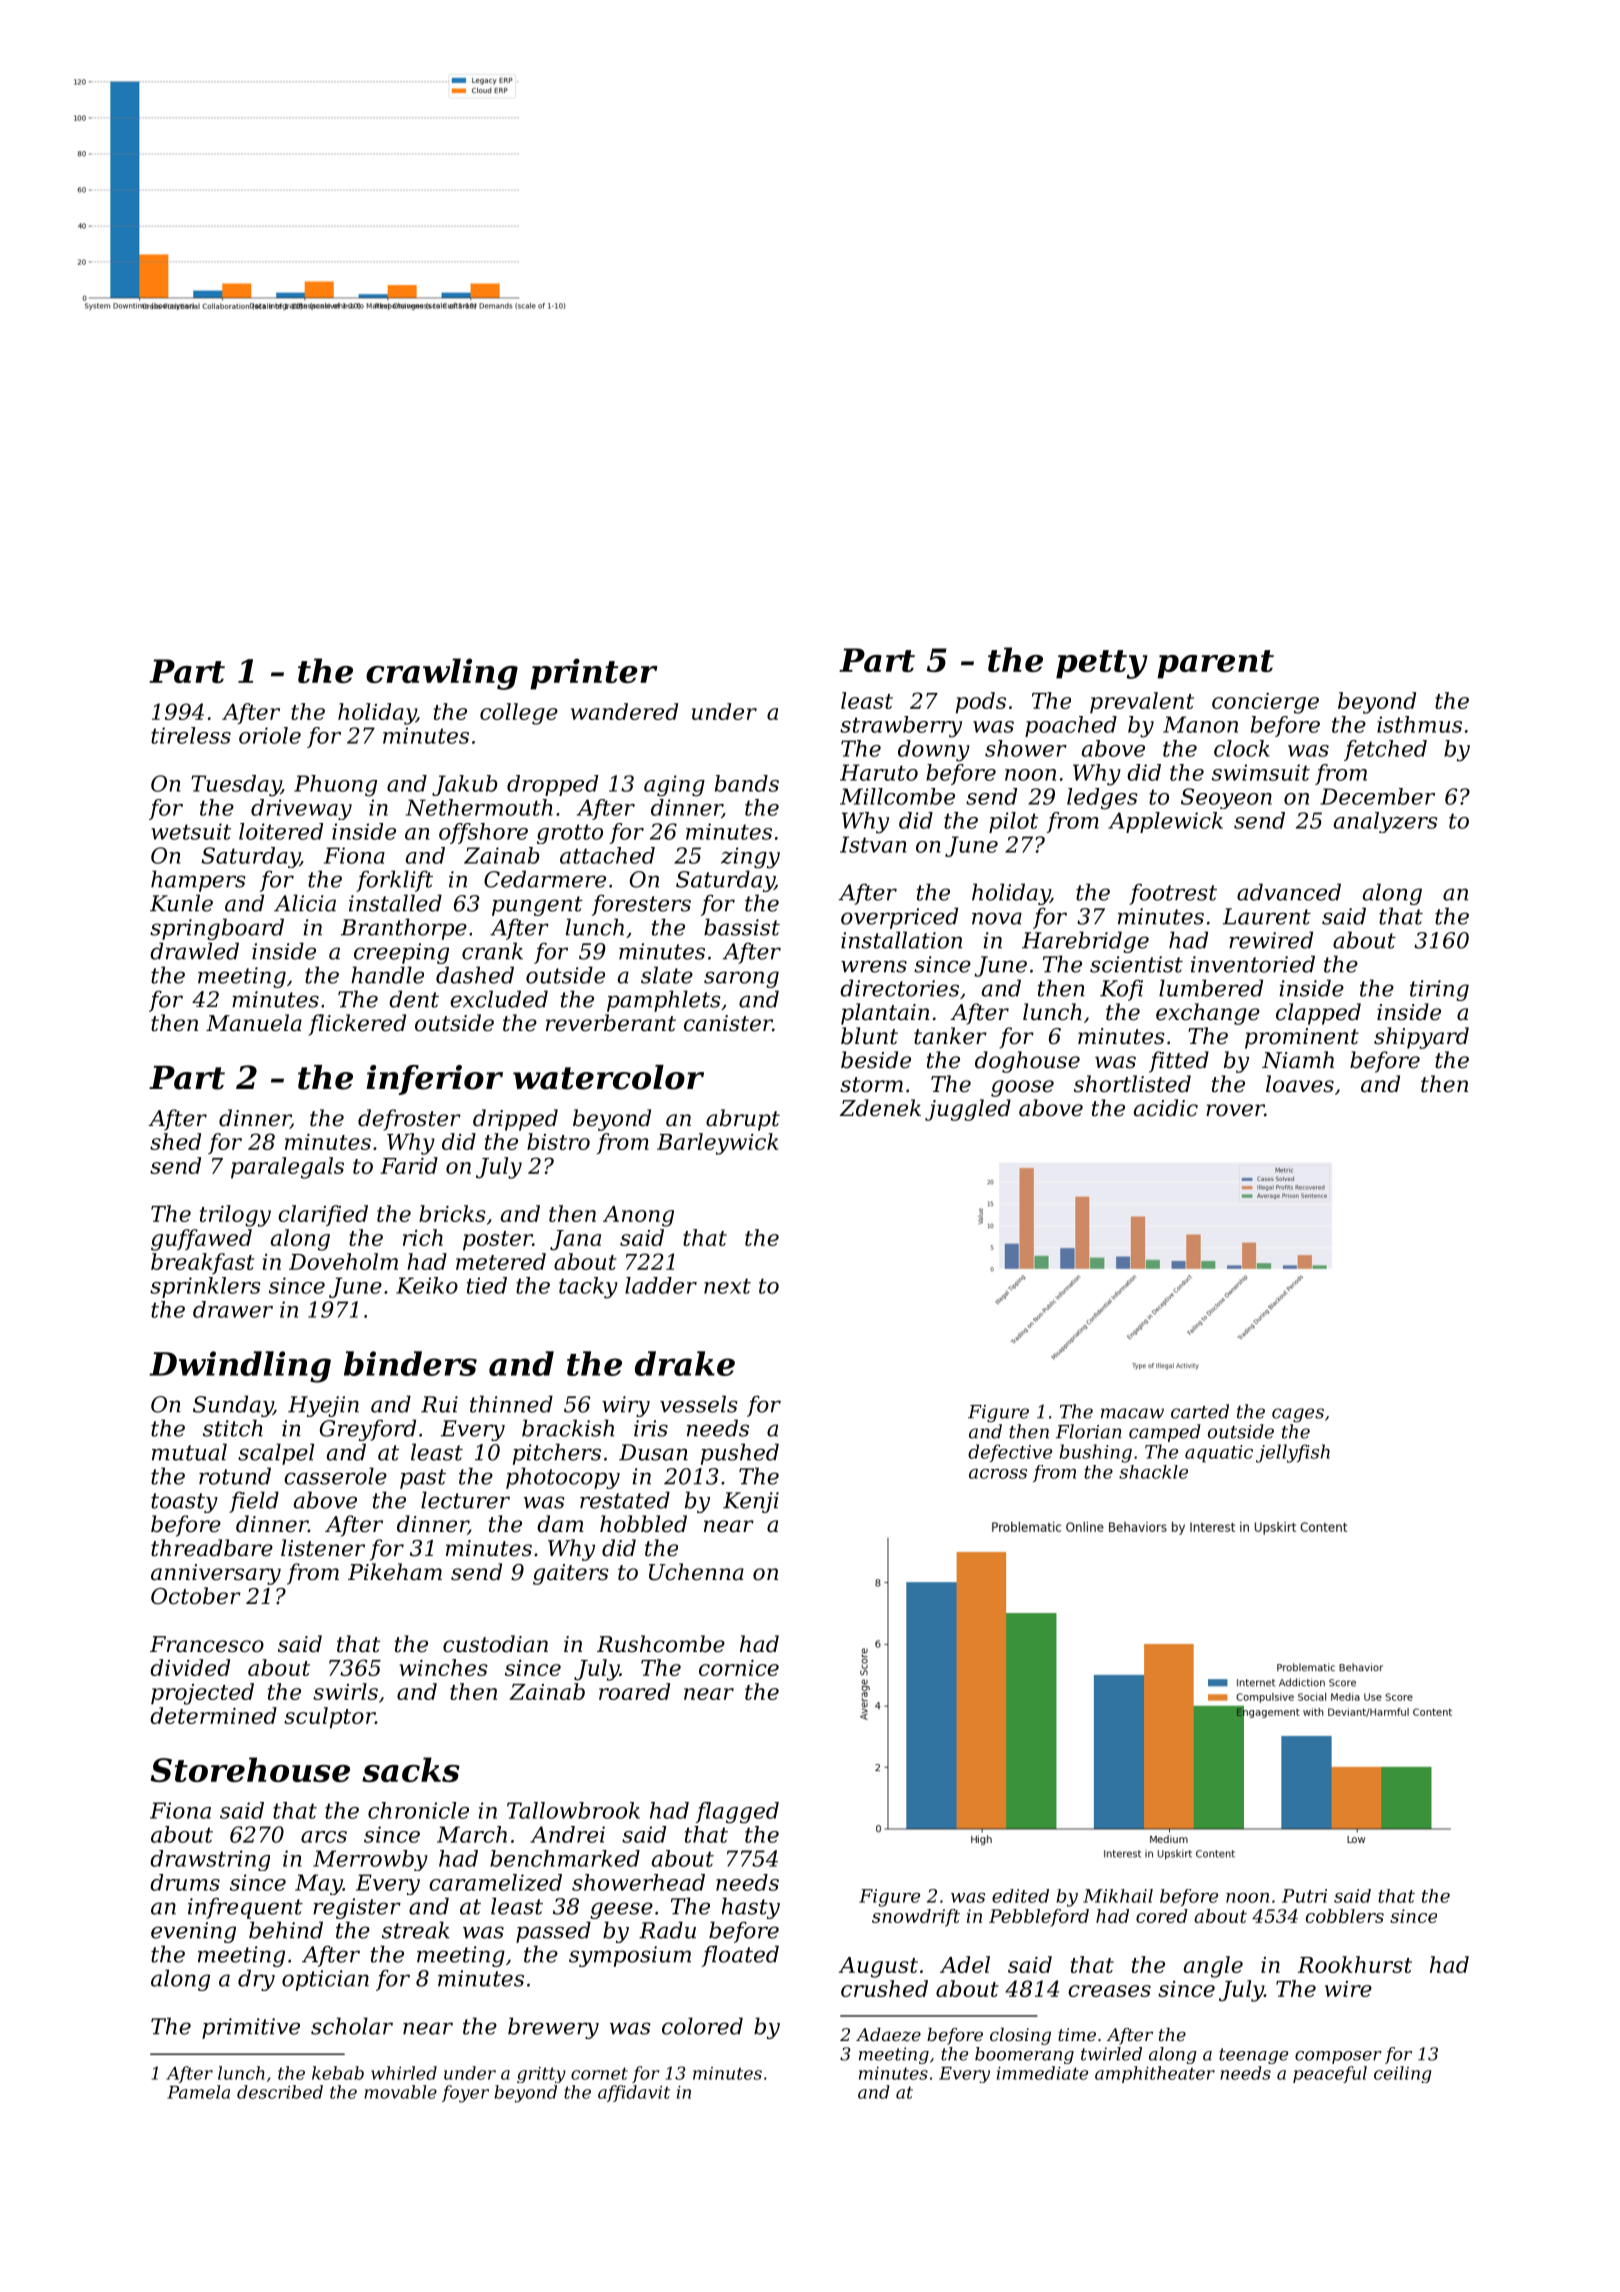 The image size is (1620, 2292). I want to click on ceiling, so click(1402, 2074).
